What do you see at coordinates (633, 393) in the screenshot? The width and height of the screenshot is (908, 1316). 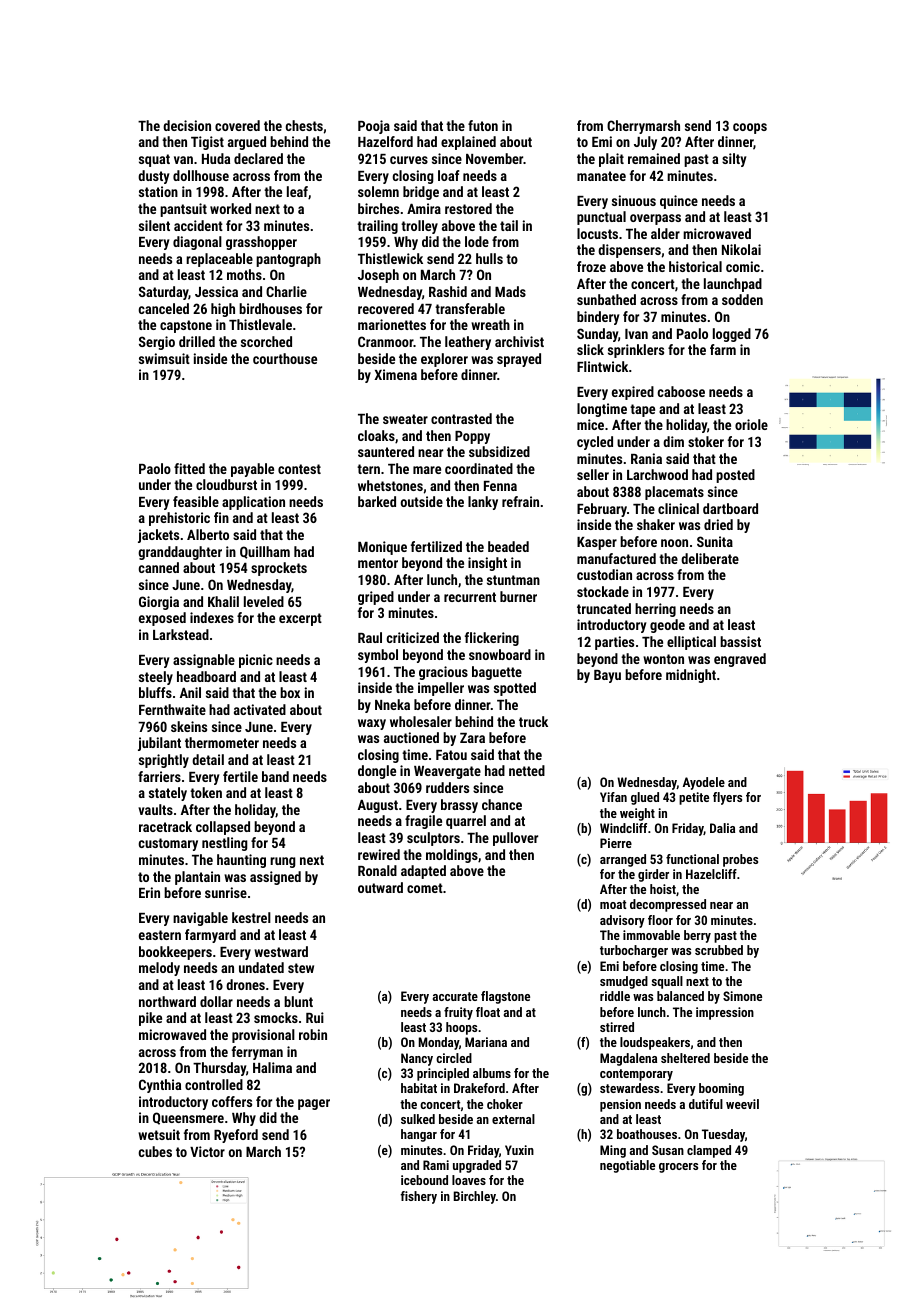 I see `expired` at bounding box center [633, 393].
